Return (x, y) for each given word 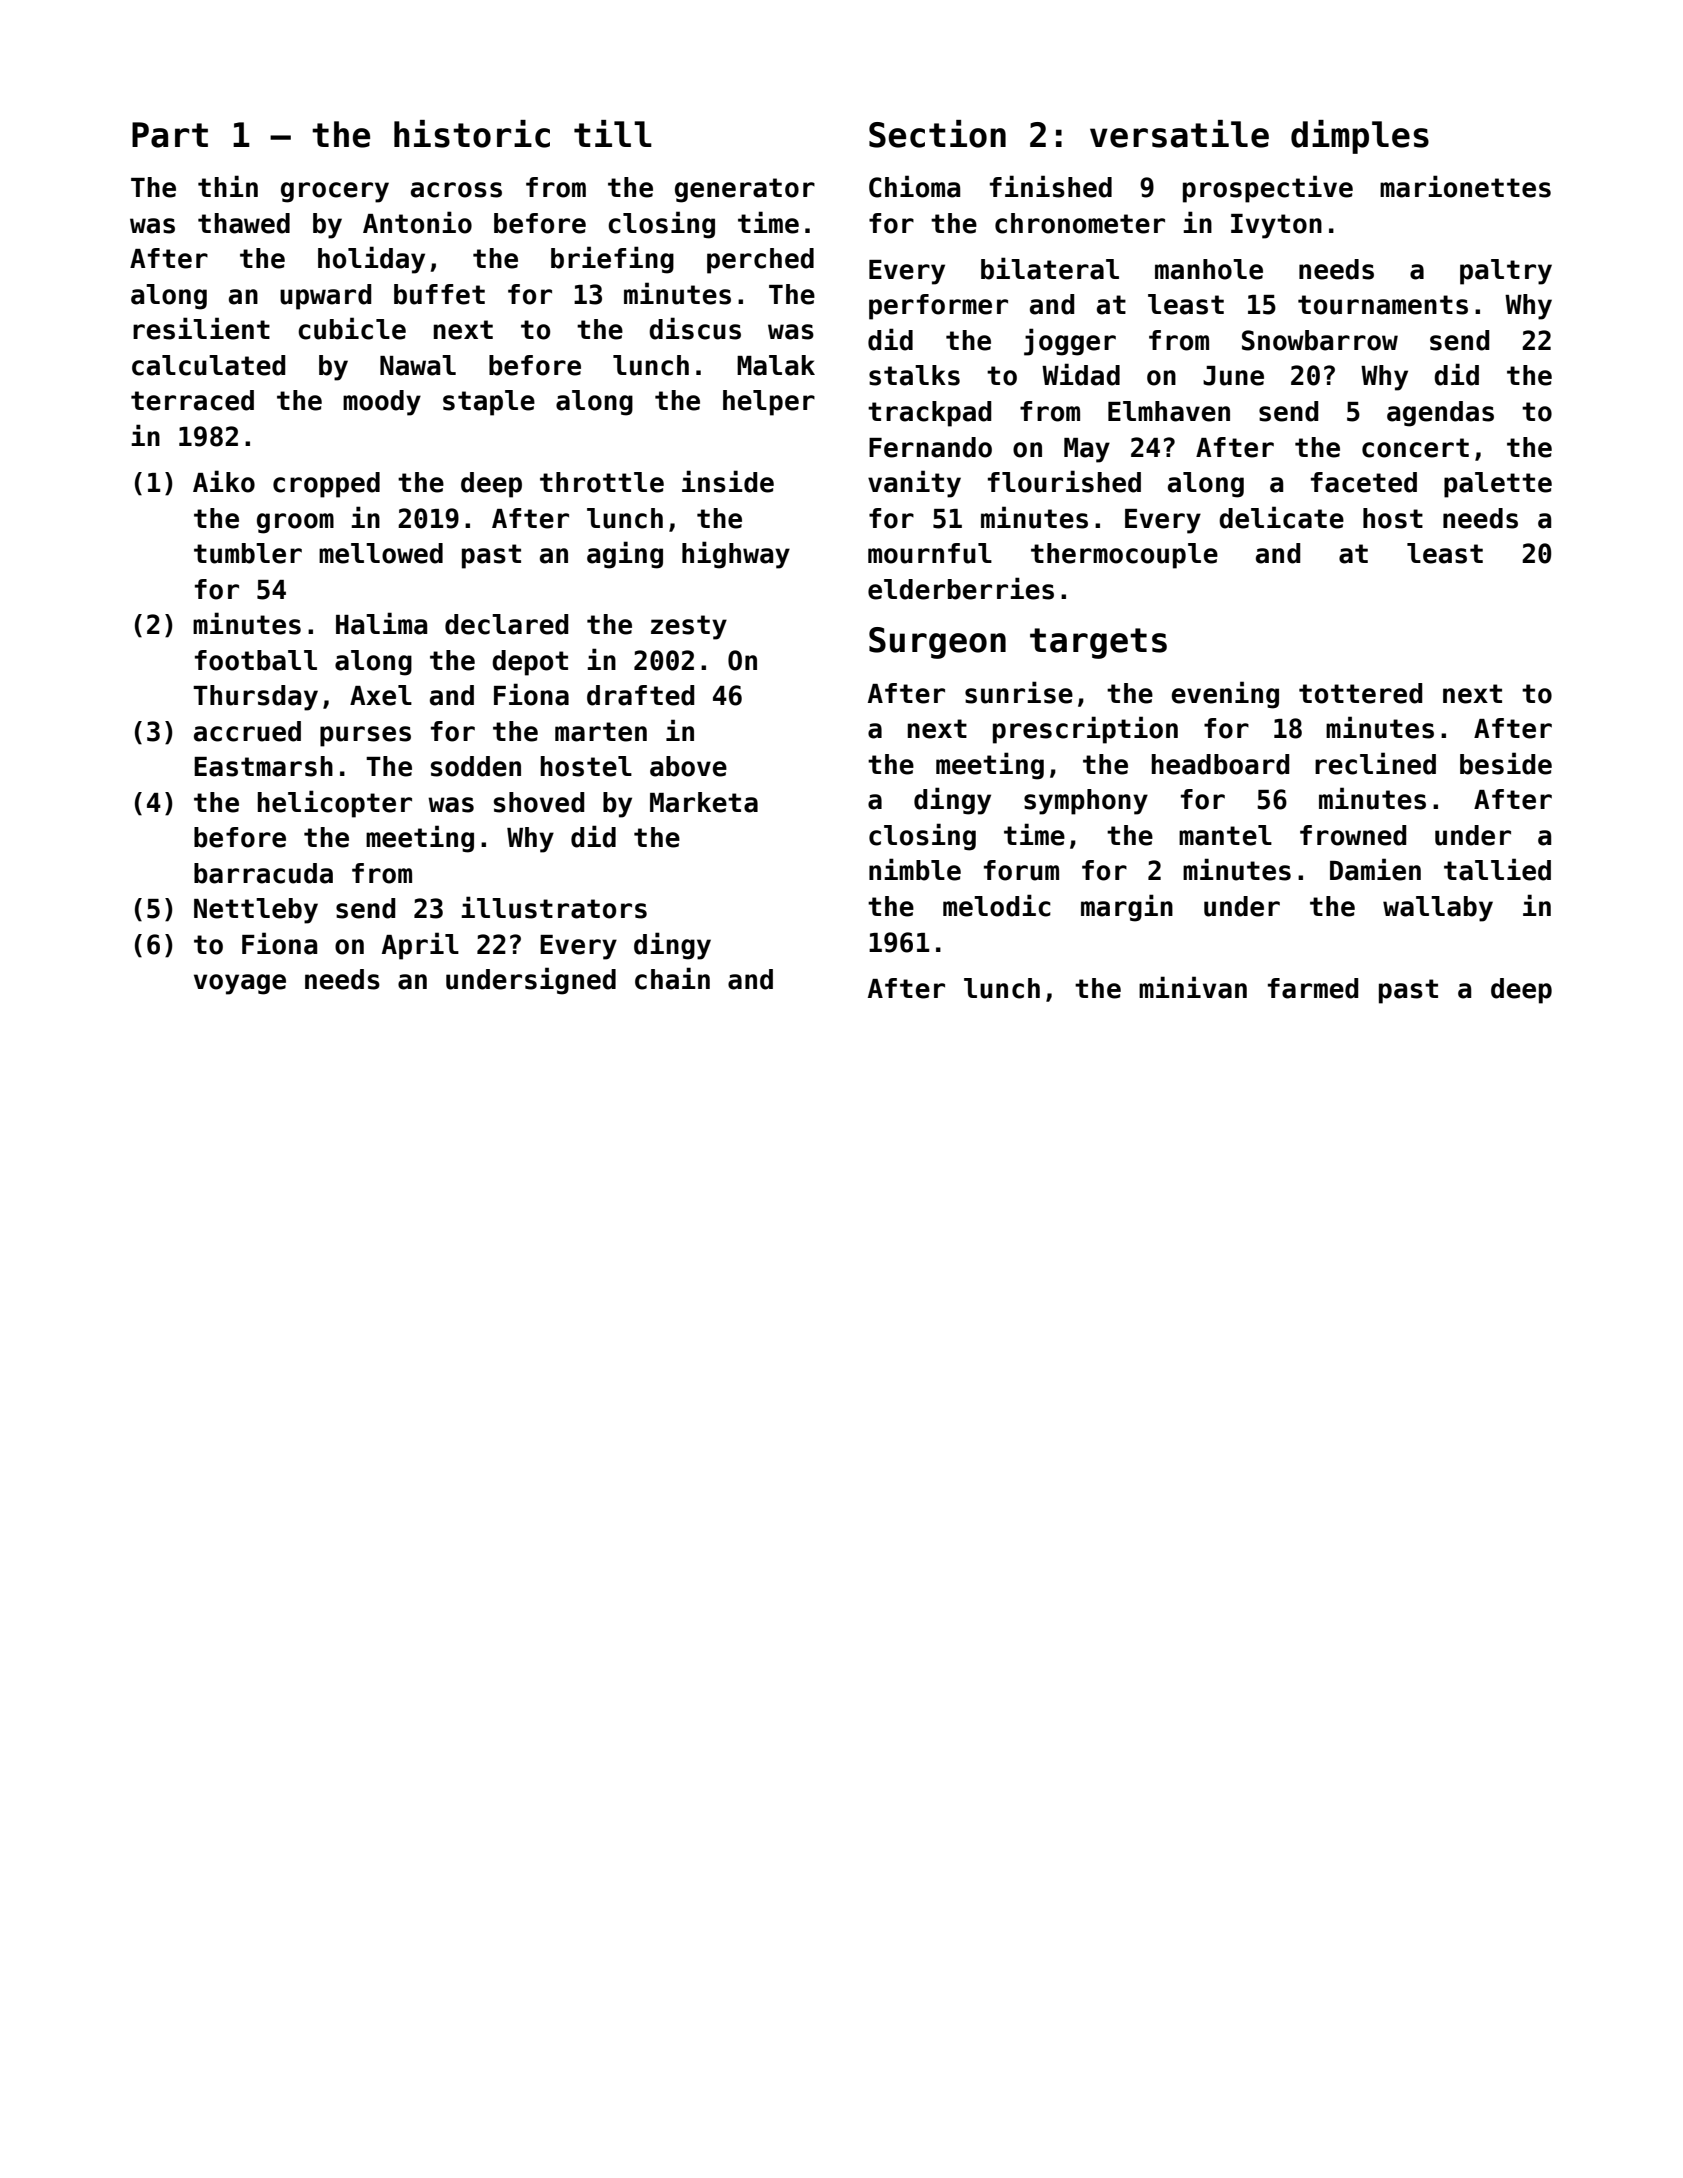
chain (672, 978)
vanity (914, 484)
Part (170, 135)
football (256, 660)
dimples (1360, 137)
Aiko (224, 481)
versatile (1179, 134)
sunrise (1019, 692)
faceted (1364, 482)
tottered (1360, 693)
